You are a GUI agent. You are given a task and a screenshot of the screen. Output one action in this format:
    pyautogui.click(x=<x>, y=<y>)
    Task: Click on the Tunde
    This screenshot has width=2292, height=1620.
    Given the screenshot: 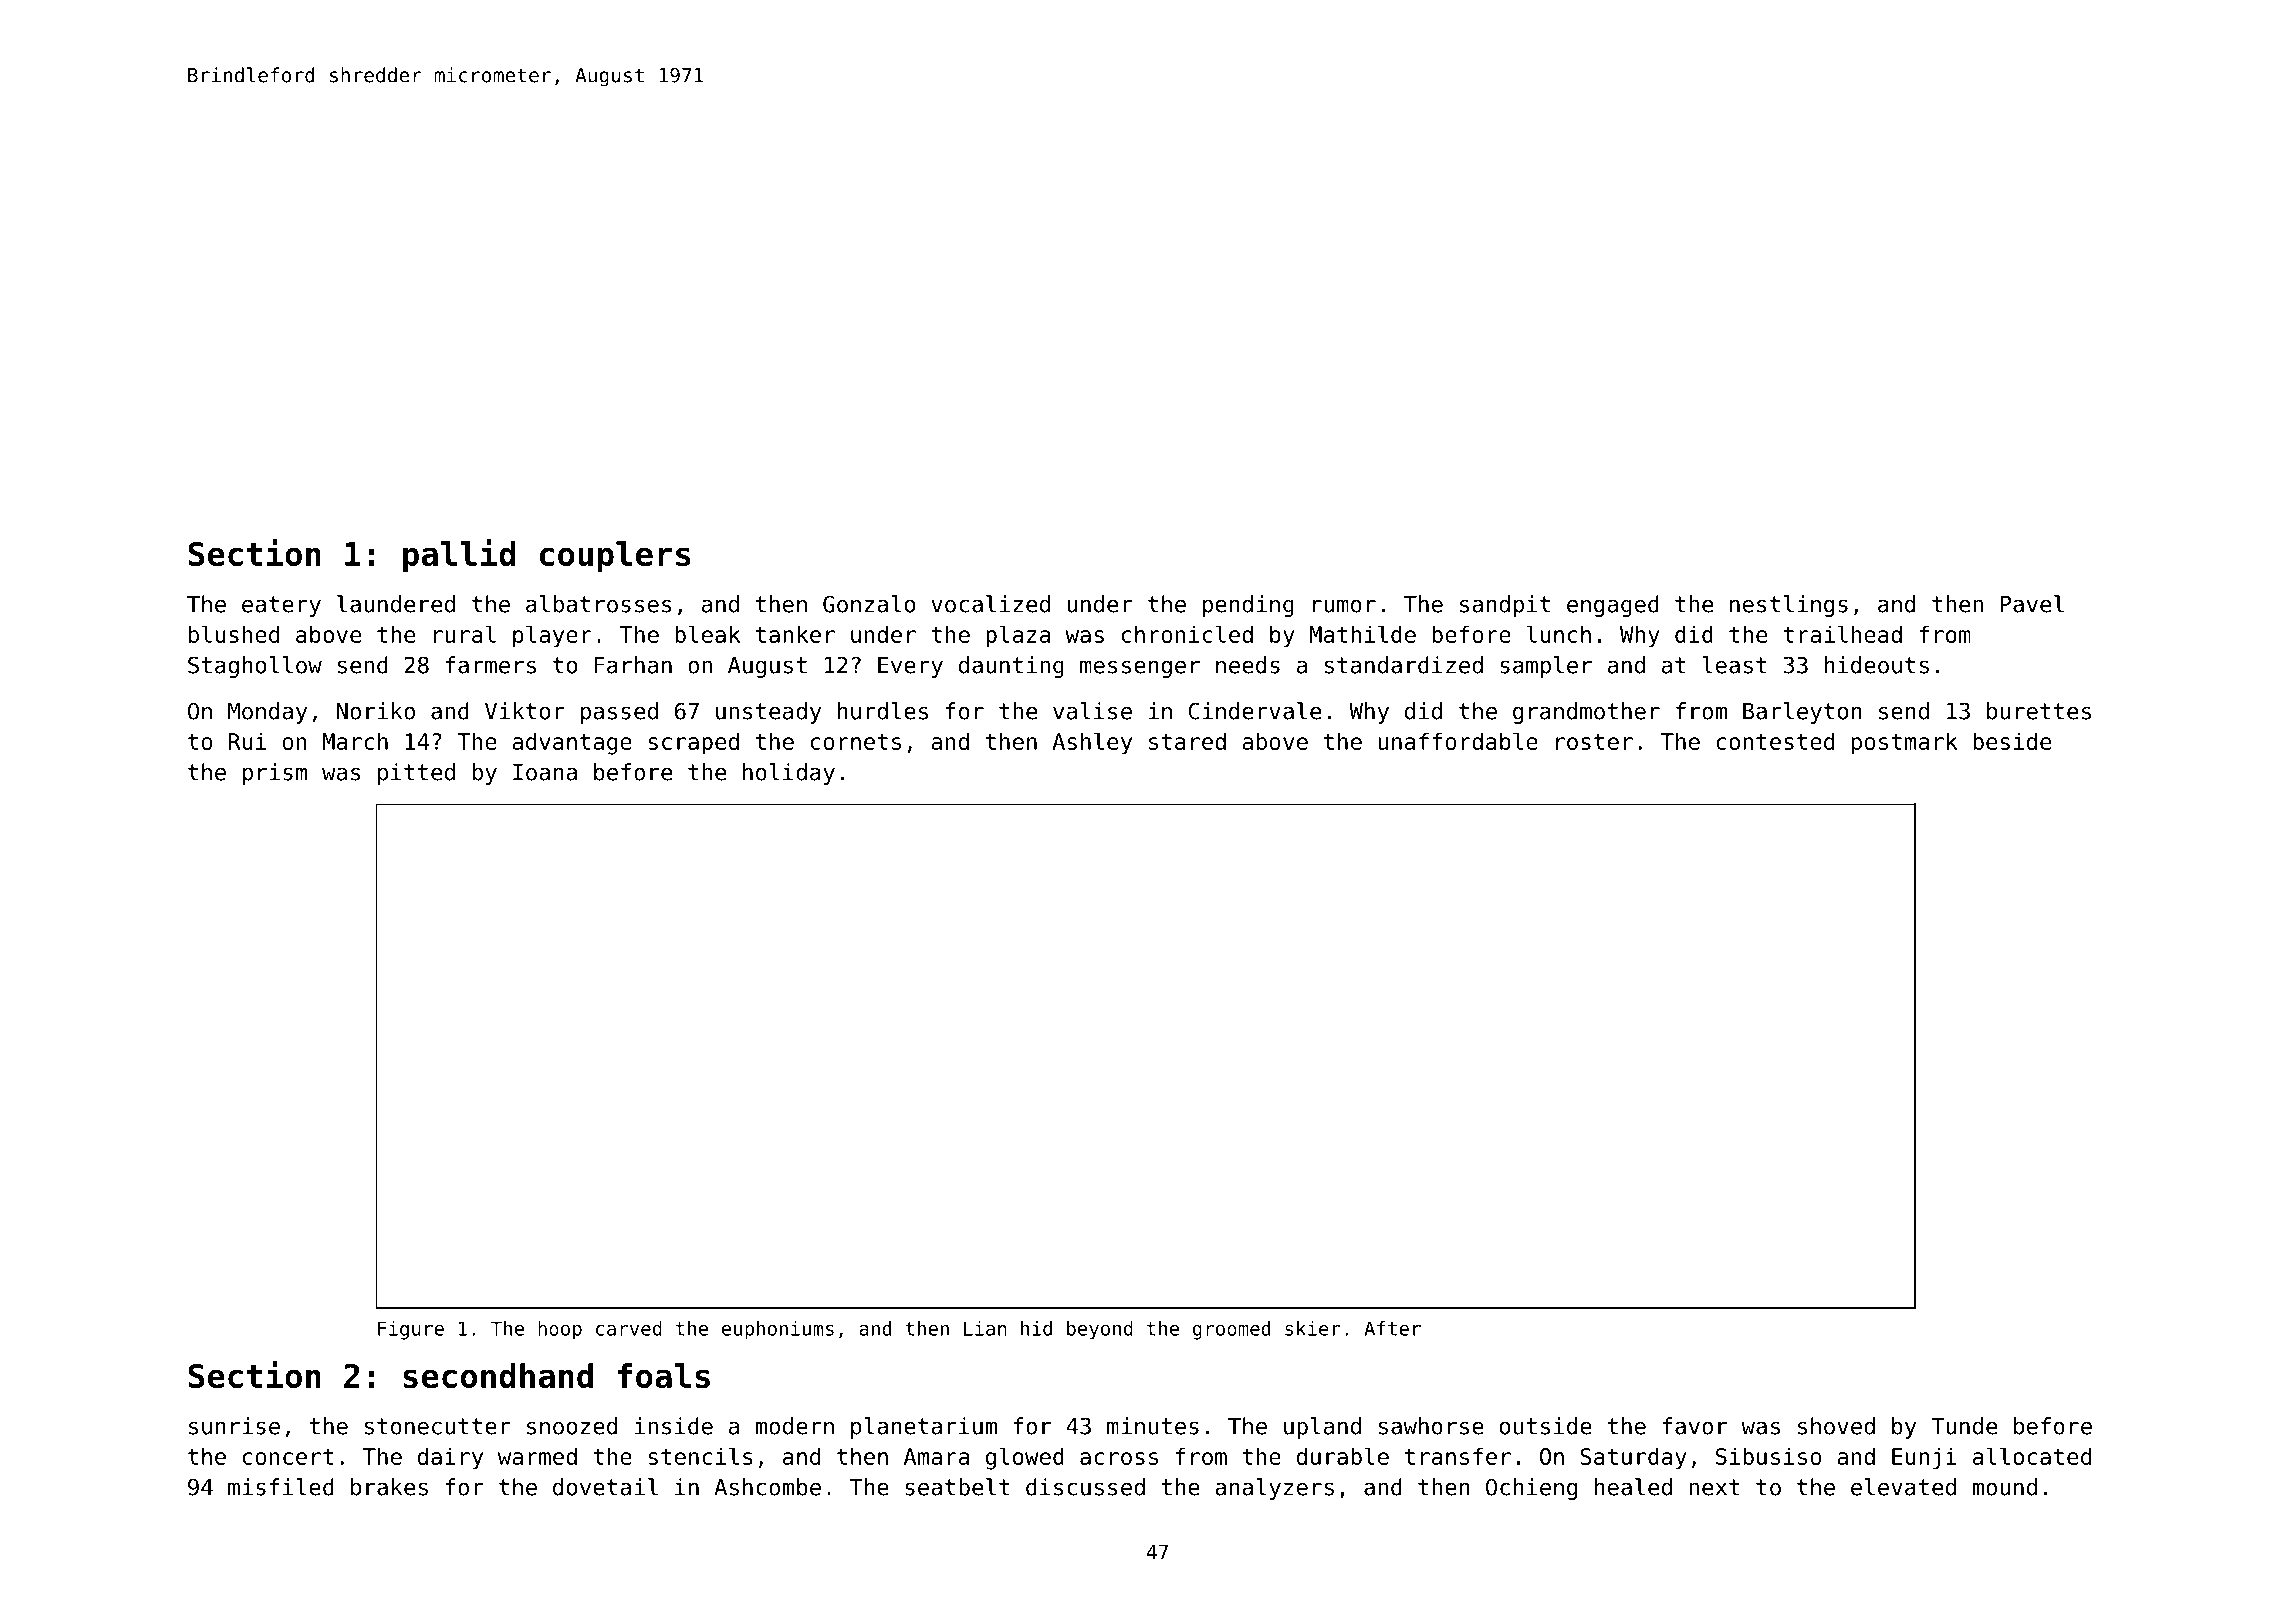 What is the action you would take?
    pyautogui.click(x=1964, y=1426)
